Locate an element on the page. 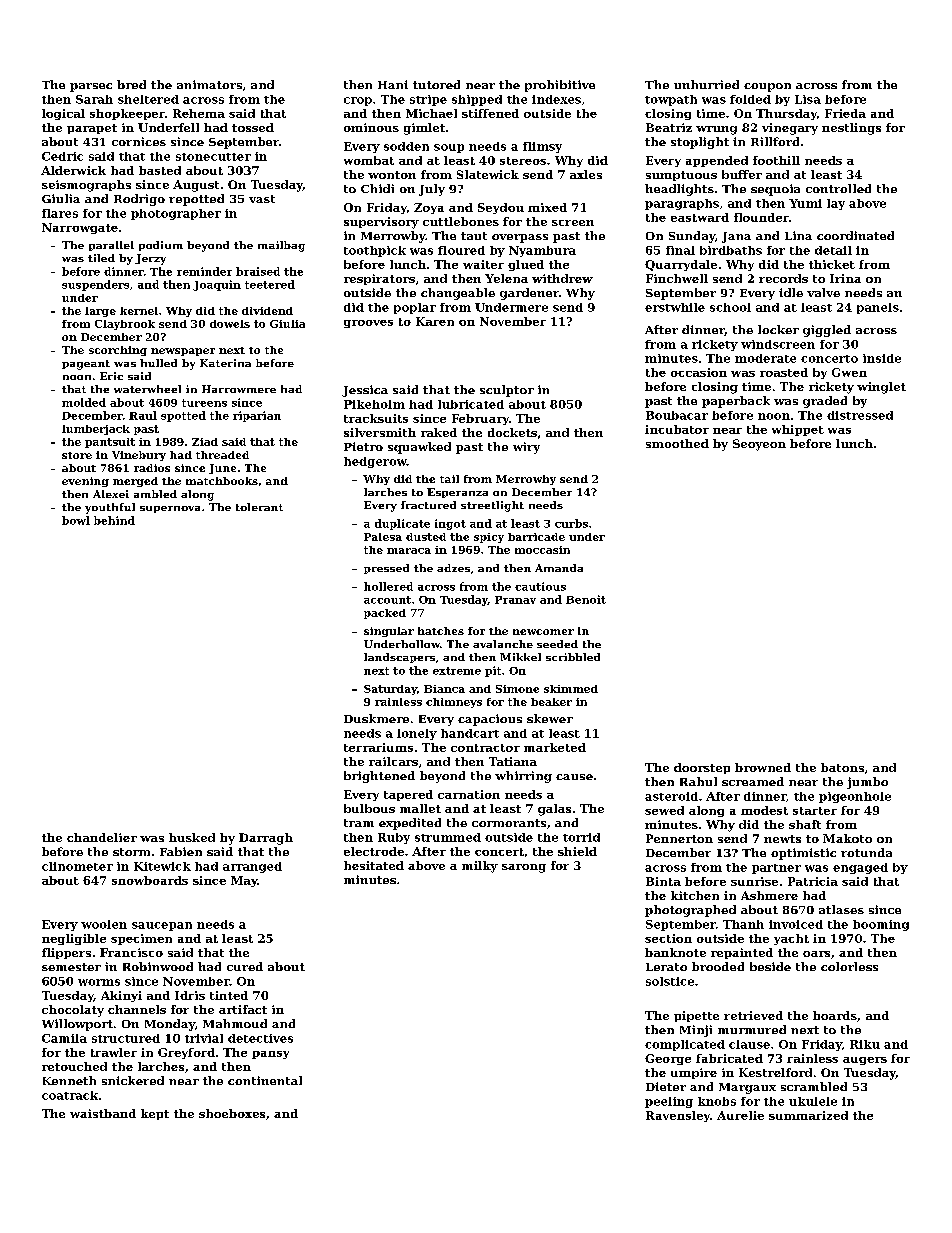 This page has width=952, height=1233. nestlings is located at coordinates (851, 129).
